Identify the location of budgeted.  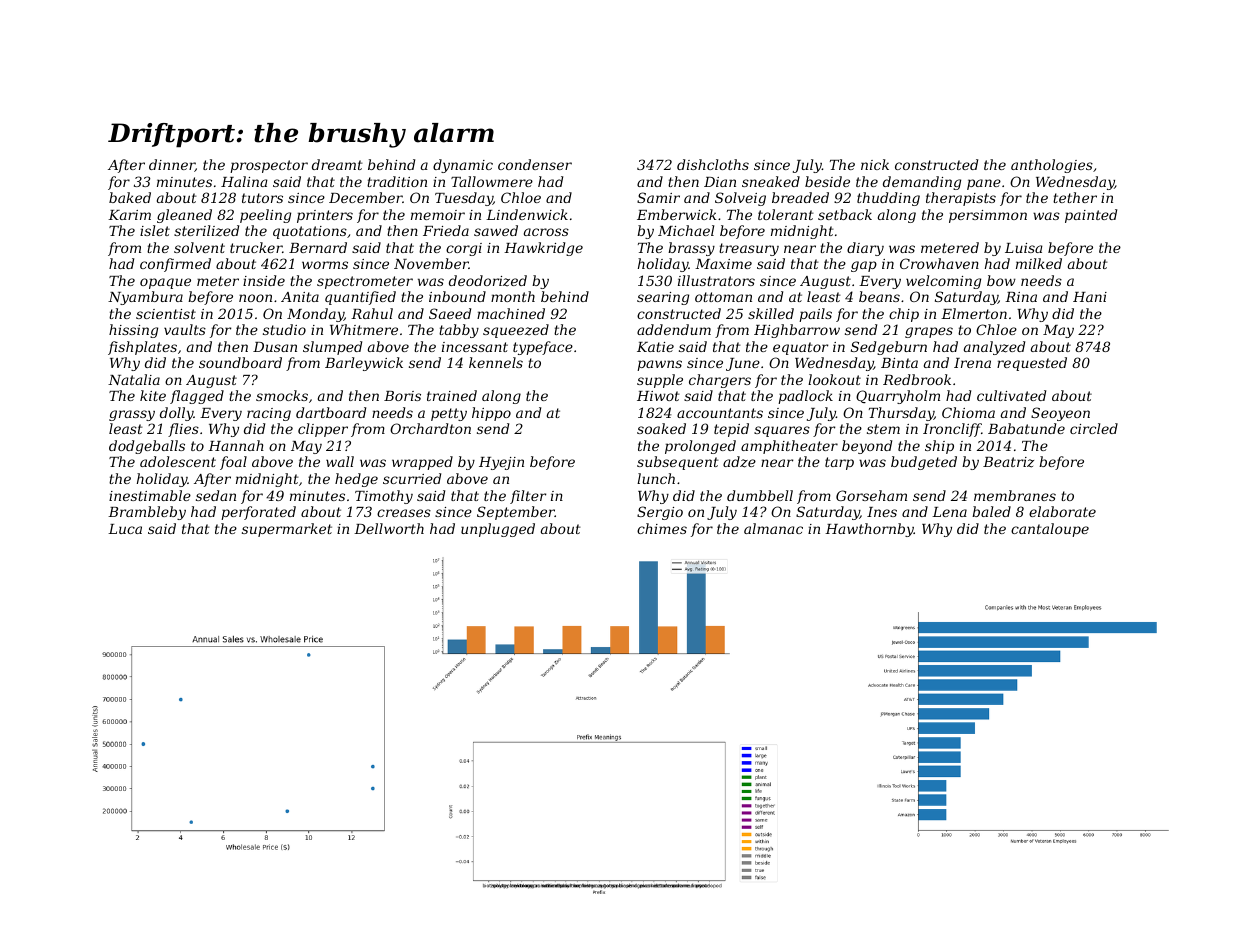
(924, 463).
